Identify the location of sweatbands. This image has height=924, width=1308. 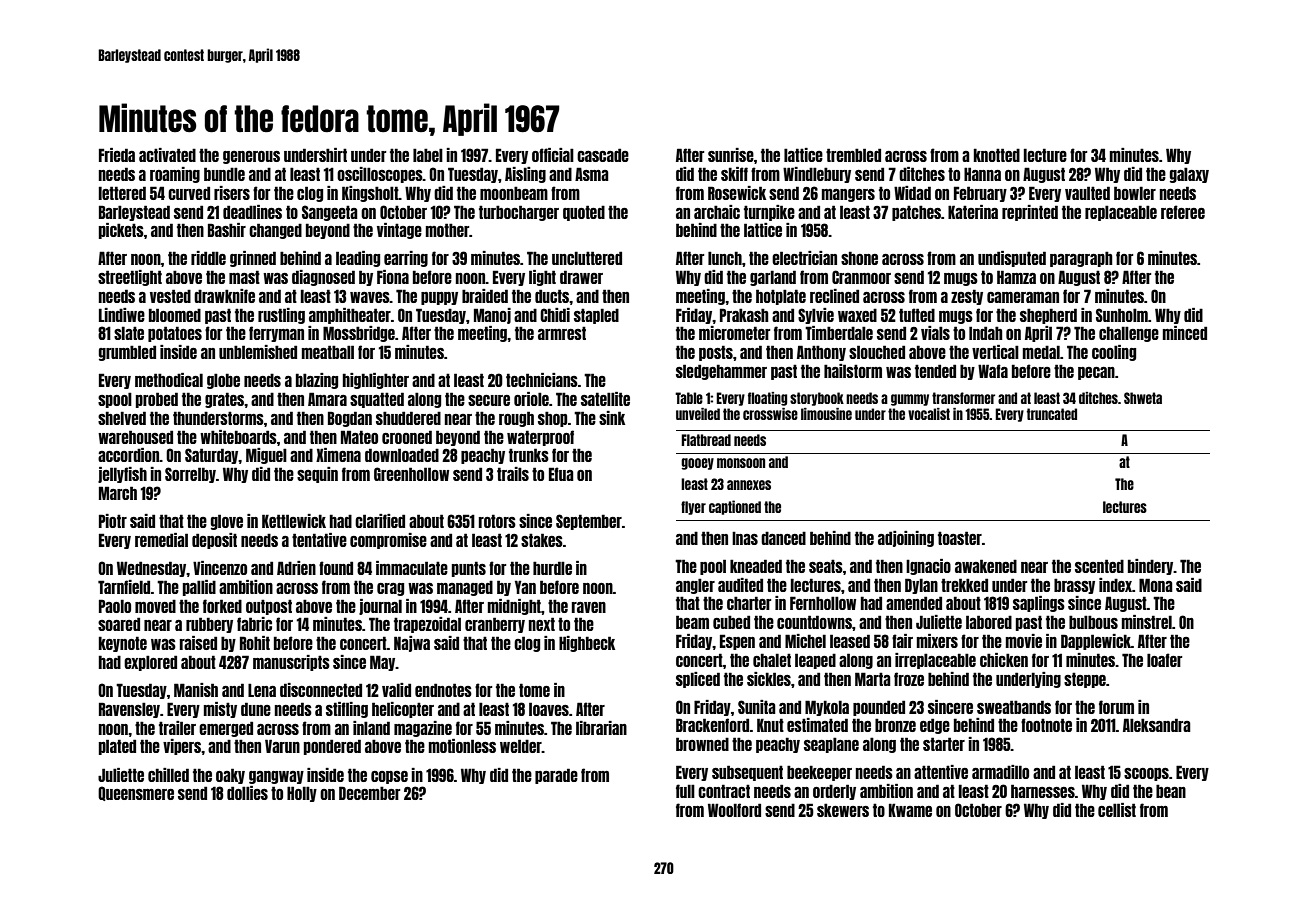
(1014, 707).
